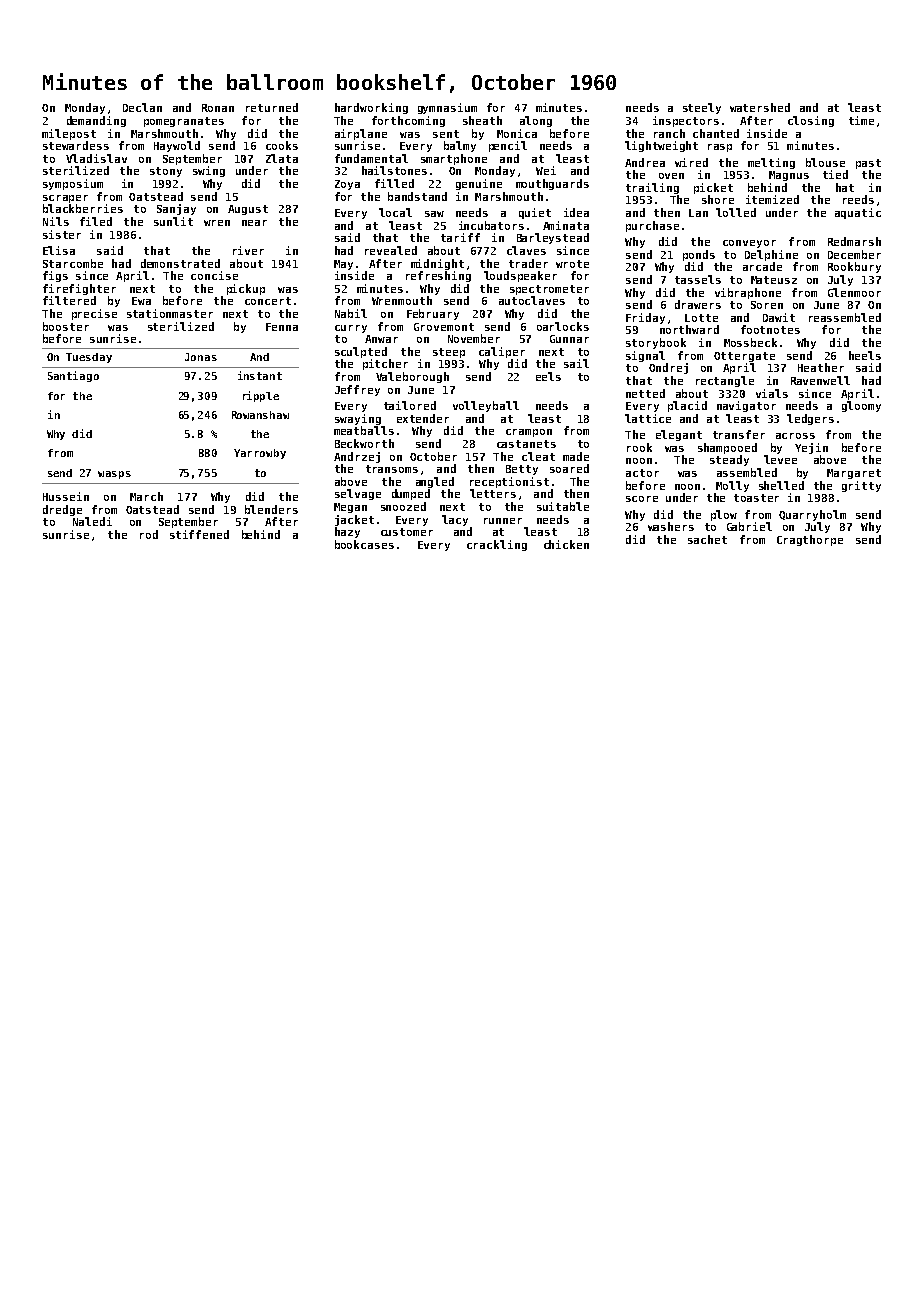 Image resolution: width=924 pixels, height=1308 pixels. Describe the element at coordinates (760, 107) in the image. I see `watershed` at that location.
